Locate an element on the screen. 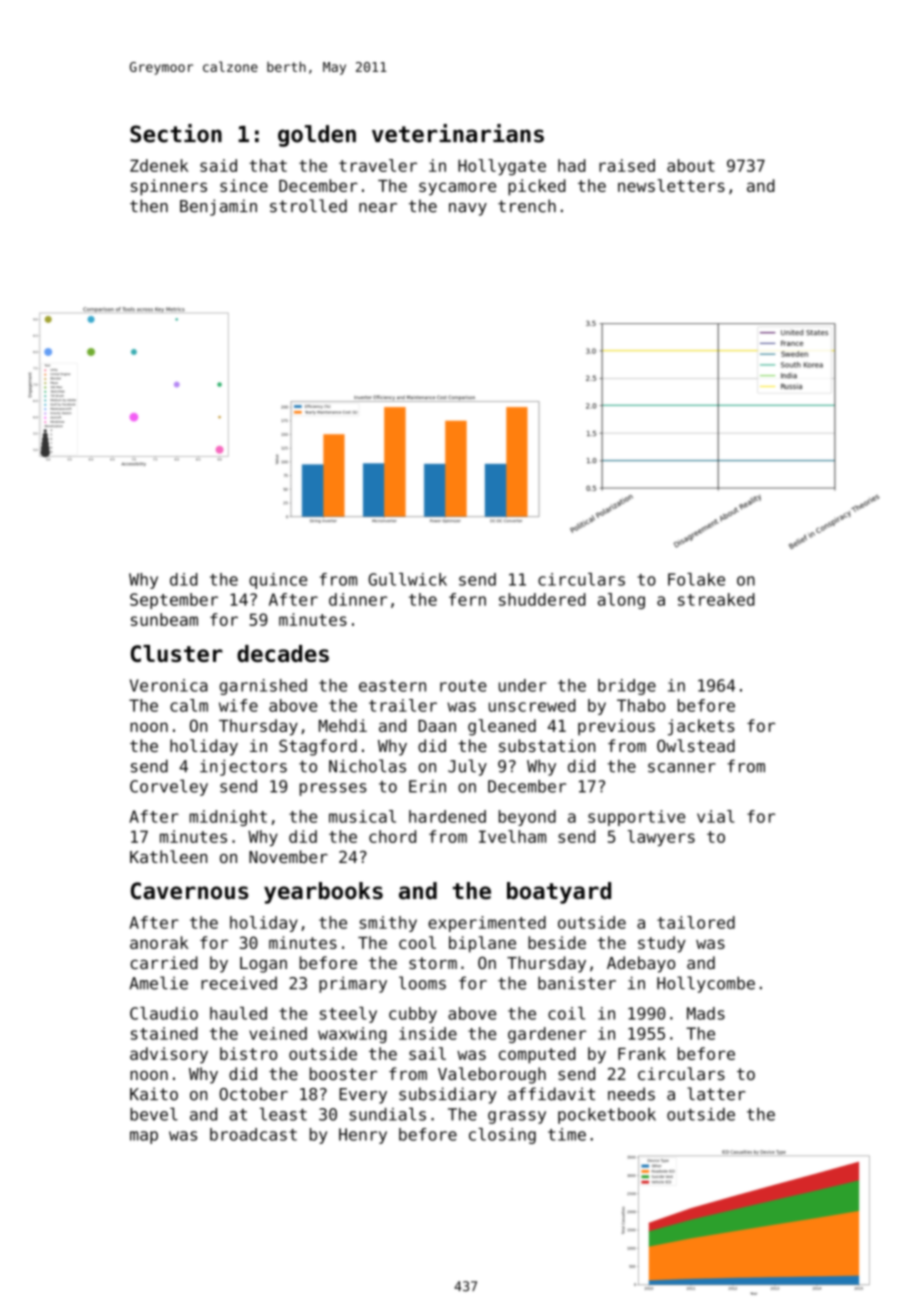  traveler is located at coordinates (378, 165).
